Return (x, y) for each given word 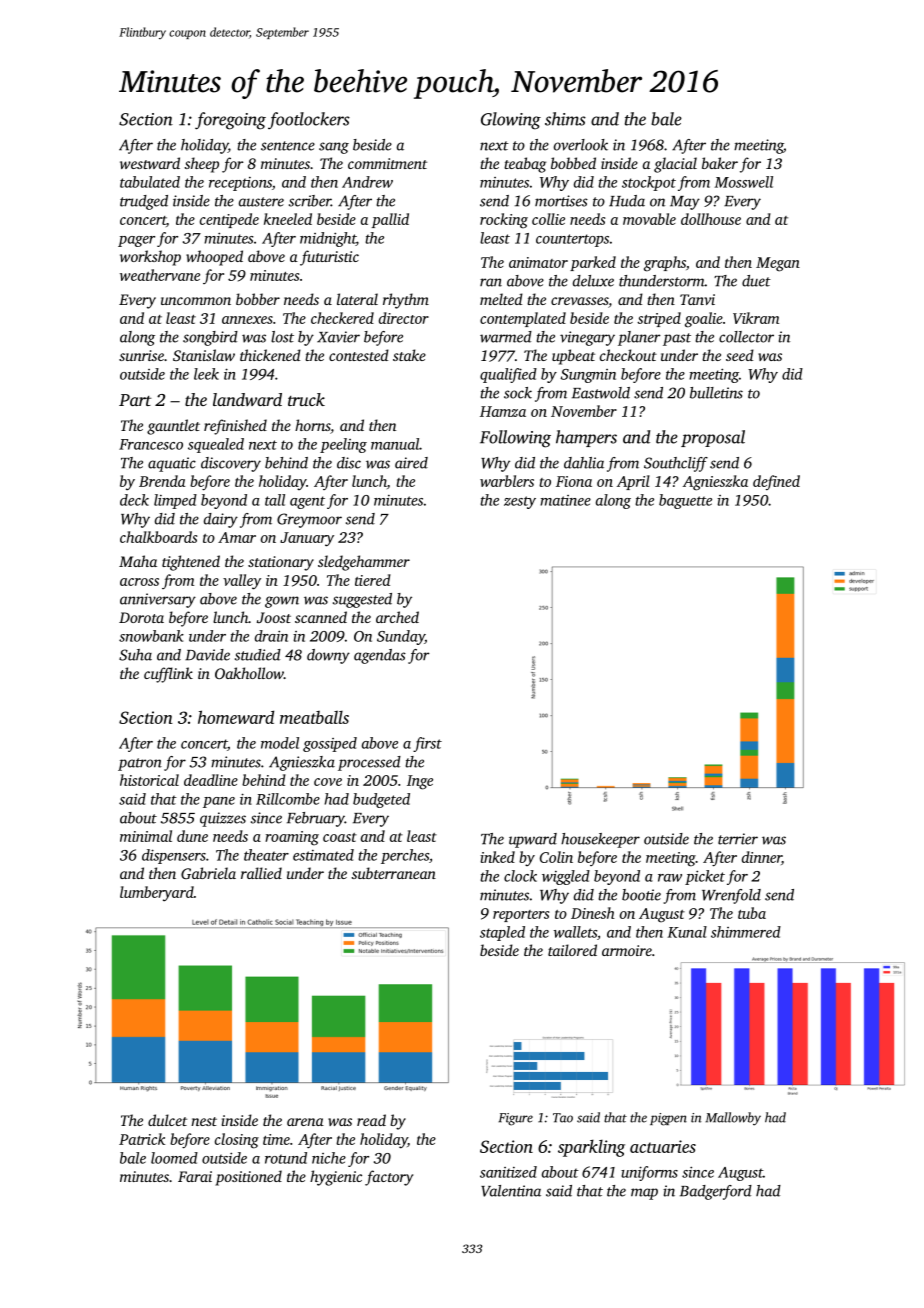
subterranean (394, 873)
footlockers (309, 120)
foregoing (230, 121)
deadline (211, 780)
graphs (665, 264)
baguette (685, 501)
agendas (380, 656)
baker (720, 163)
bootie (641, 895)
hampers (586, 438)
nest (204, 1121)
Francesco (151, 444)
